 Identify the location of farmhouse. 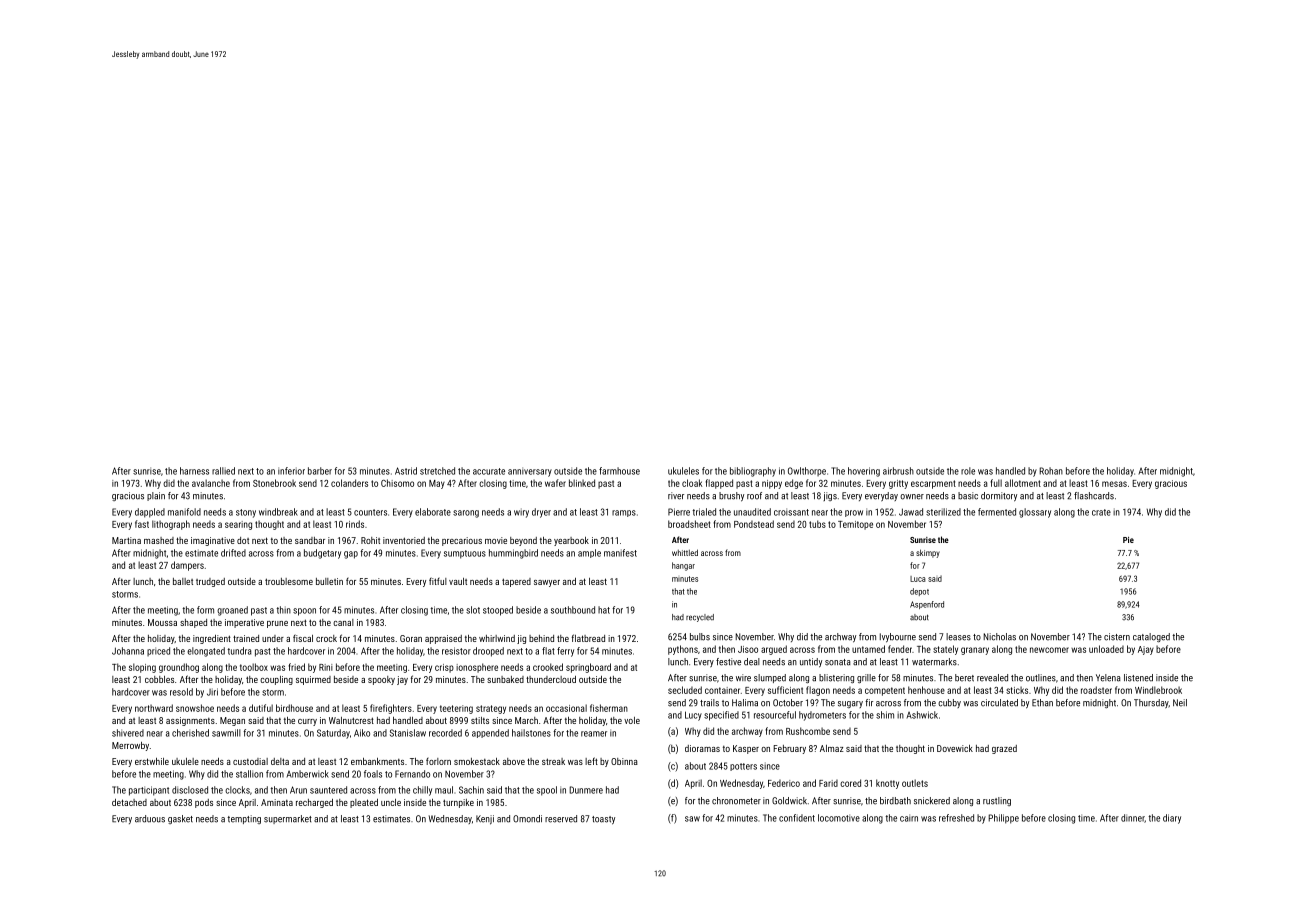
(619, 471).
